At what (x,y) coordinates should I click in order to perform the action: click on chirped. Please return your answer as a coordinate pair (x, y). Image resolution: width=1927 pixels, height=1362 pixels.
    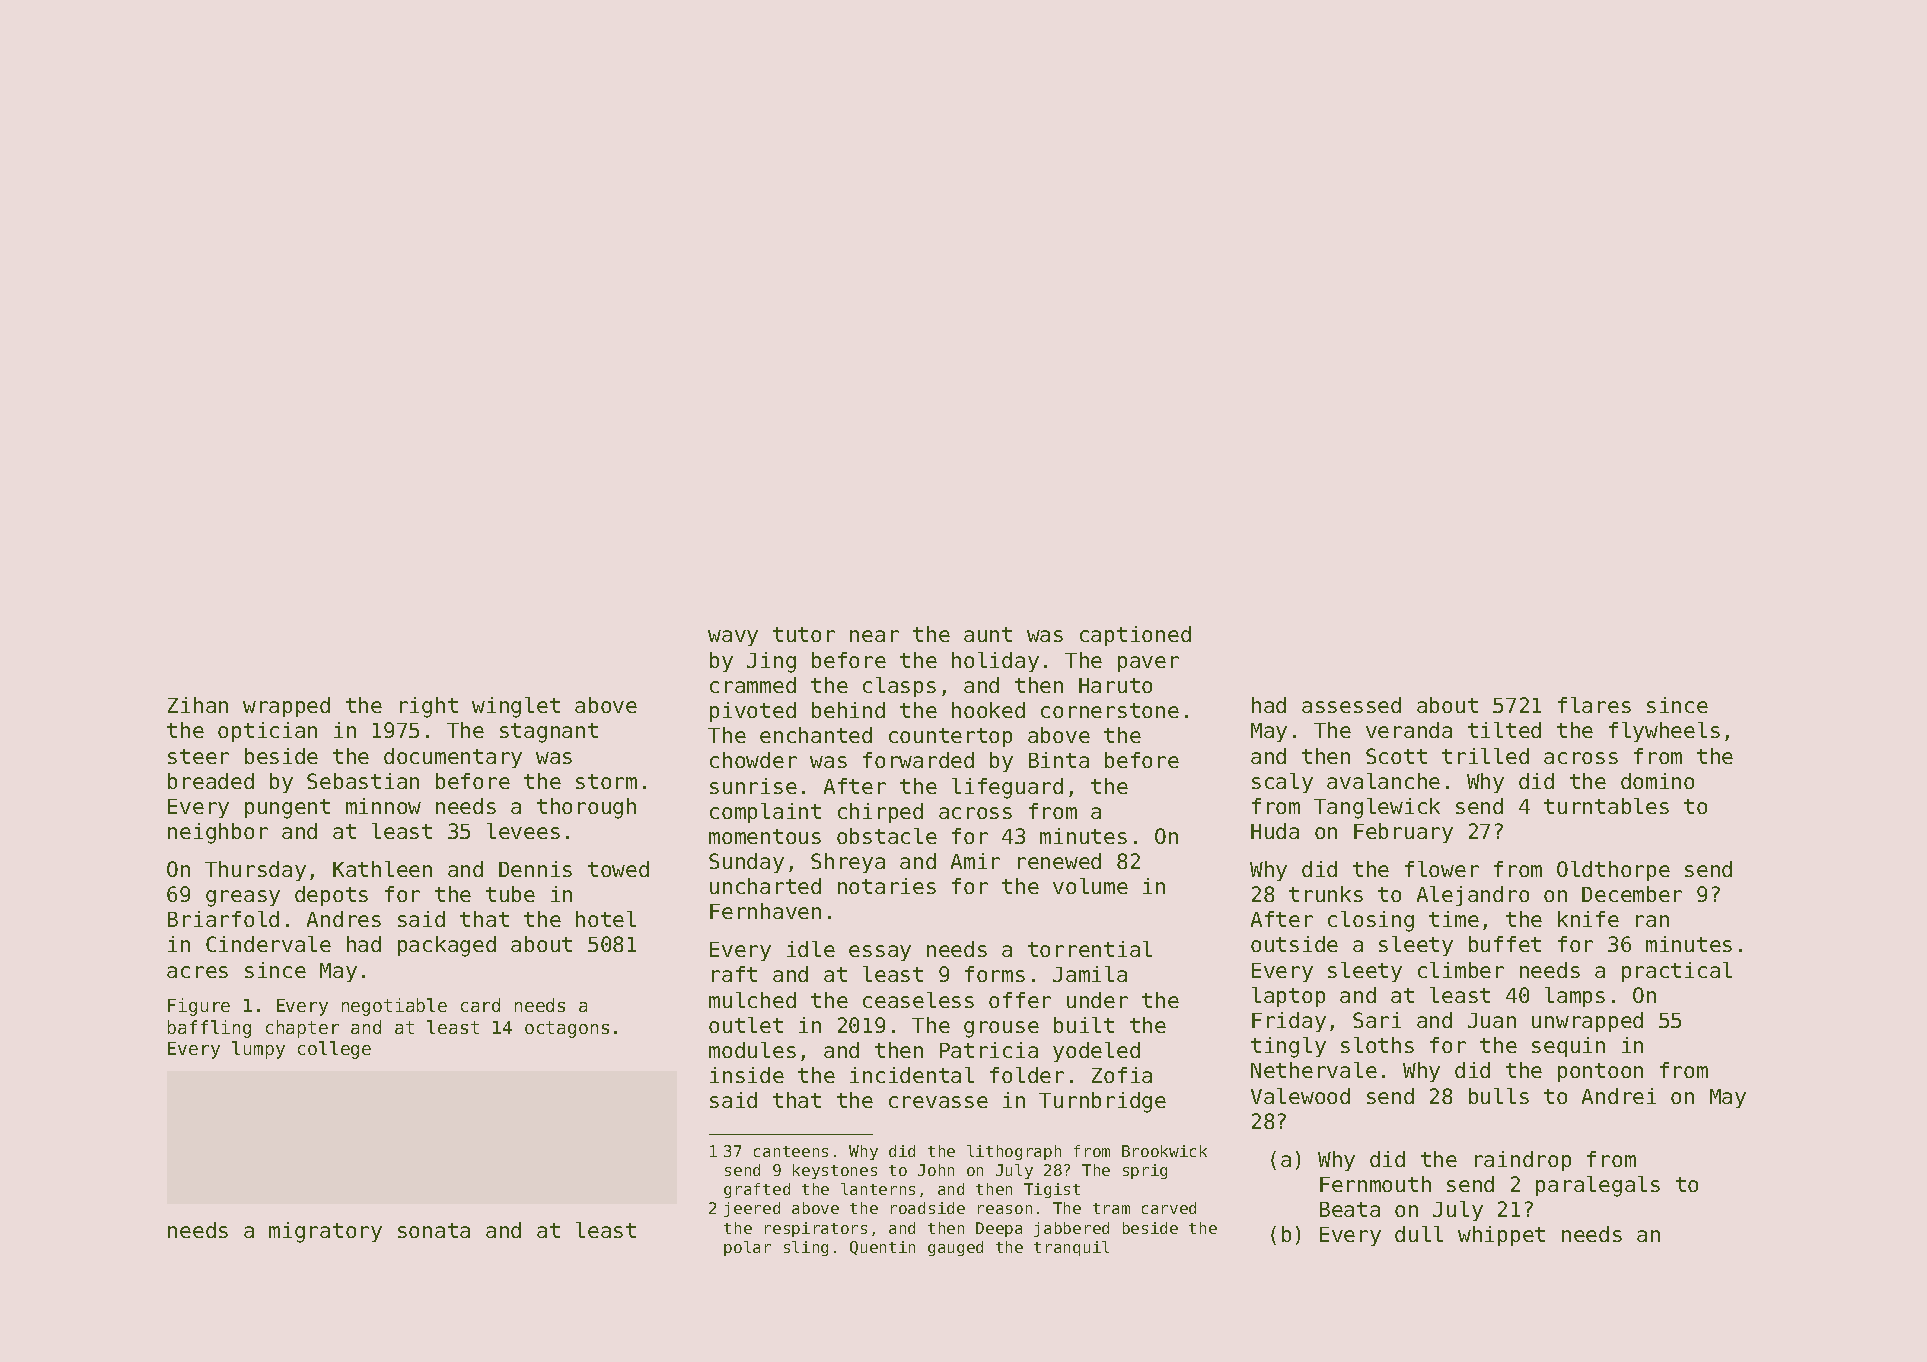
    Looking at the image, I should click on (880, 813).
